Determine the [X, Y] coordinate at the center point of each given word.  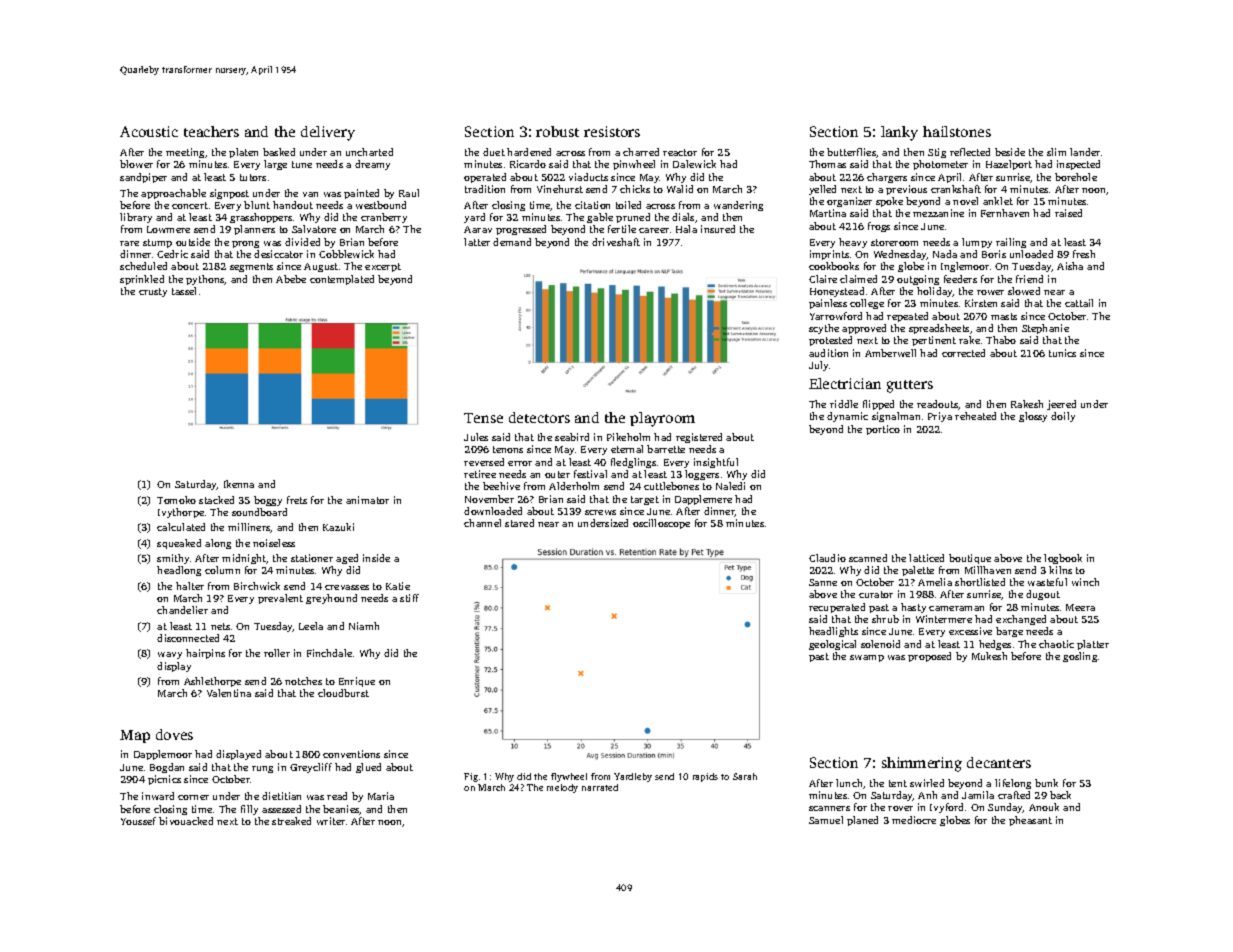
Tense [483, 418]
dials [683, 217]
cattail [1079, 303]
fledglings [633, 463]
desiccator [278, 254]
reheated [975, 416]
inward [158, 796]
